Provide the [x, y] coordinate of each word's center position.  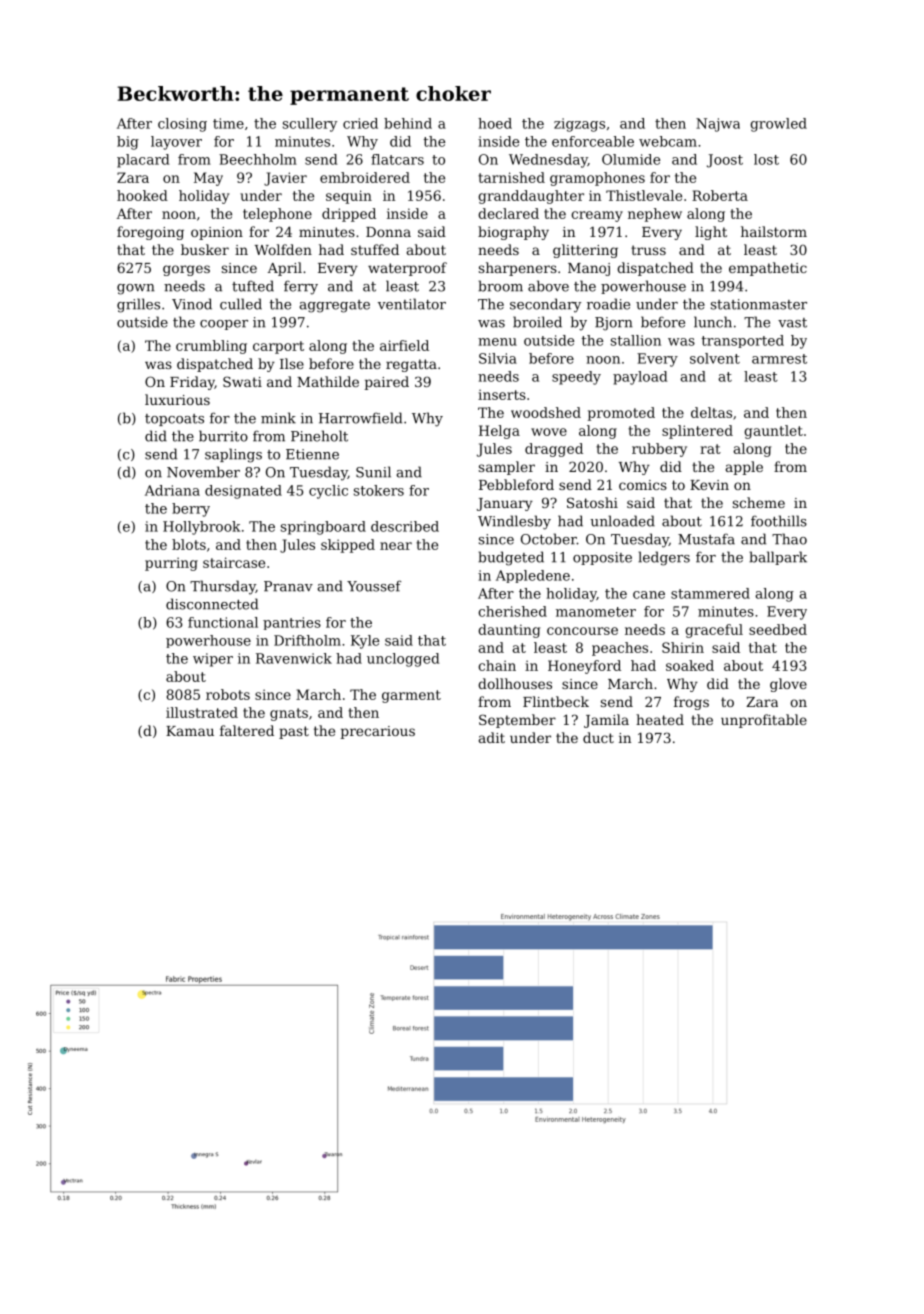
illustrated [202, 712]
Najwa [718, 125]
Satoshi [592, 502]
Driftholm [307, 640]
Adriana [172, 490]
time [228, 123]
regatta [411, 365]
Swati [242, 381]
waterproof [407, 269]
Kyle [365, 642]
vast [792, 323]
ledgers [664, 558]
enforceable [593, 141]
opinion [217, 233]
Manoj [589, 269]
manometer [596, 612]
